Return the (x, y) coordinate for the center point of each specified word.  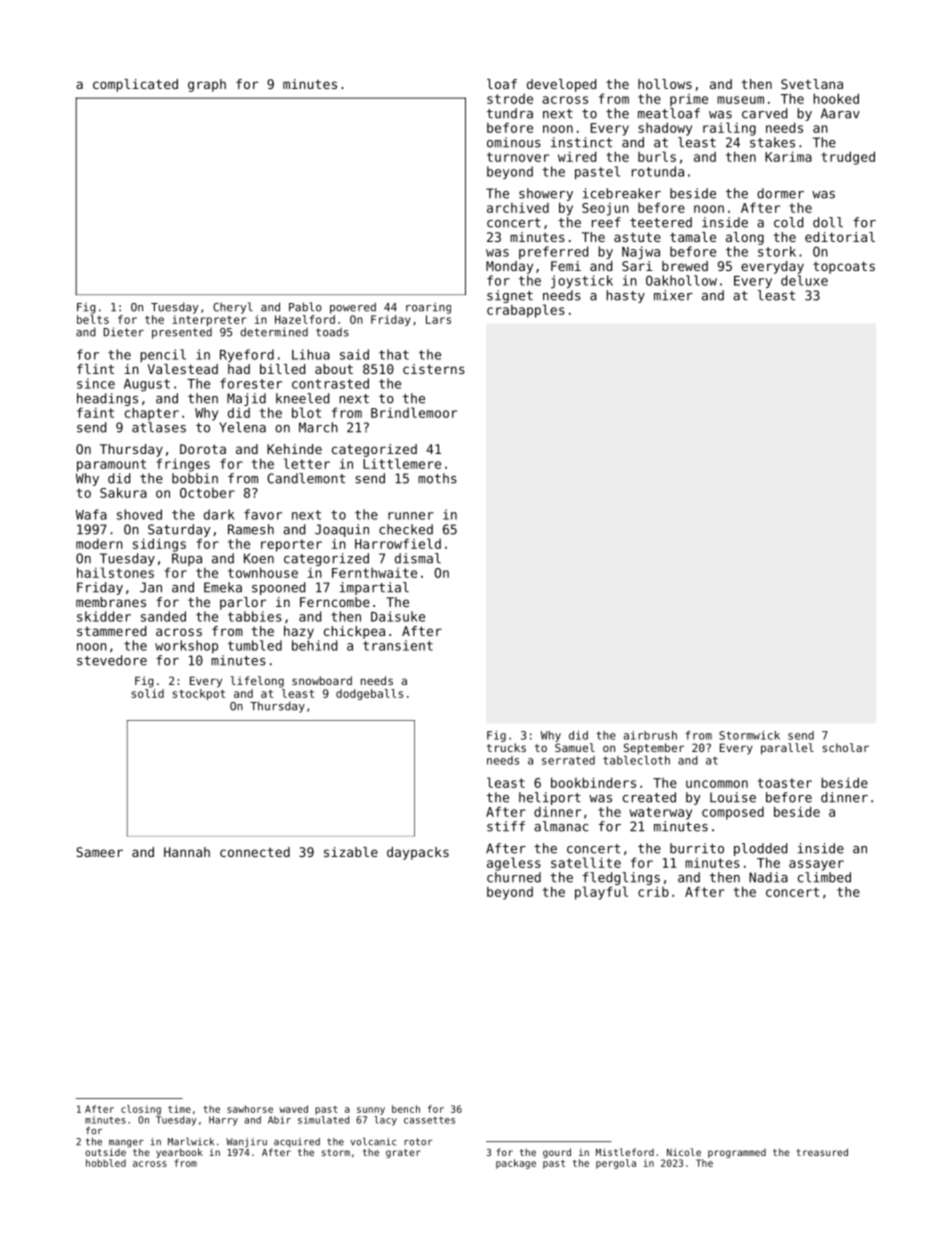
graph (207, 85)
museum (740, 100)
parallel (787, 749)
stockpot (199, 694)
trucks (506, 747)
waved (293, 1109)
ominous (514, 142)
